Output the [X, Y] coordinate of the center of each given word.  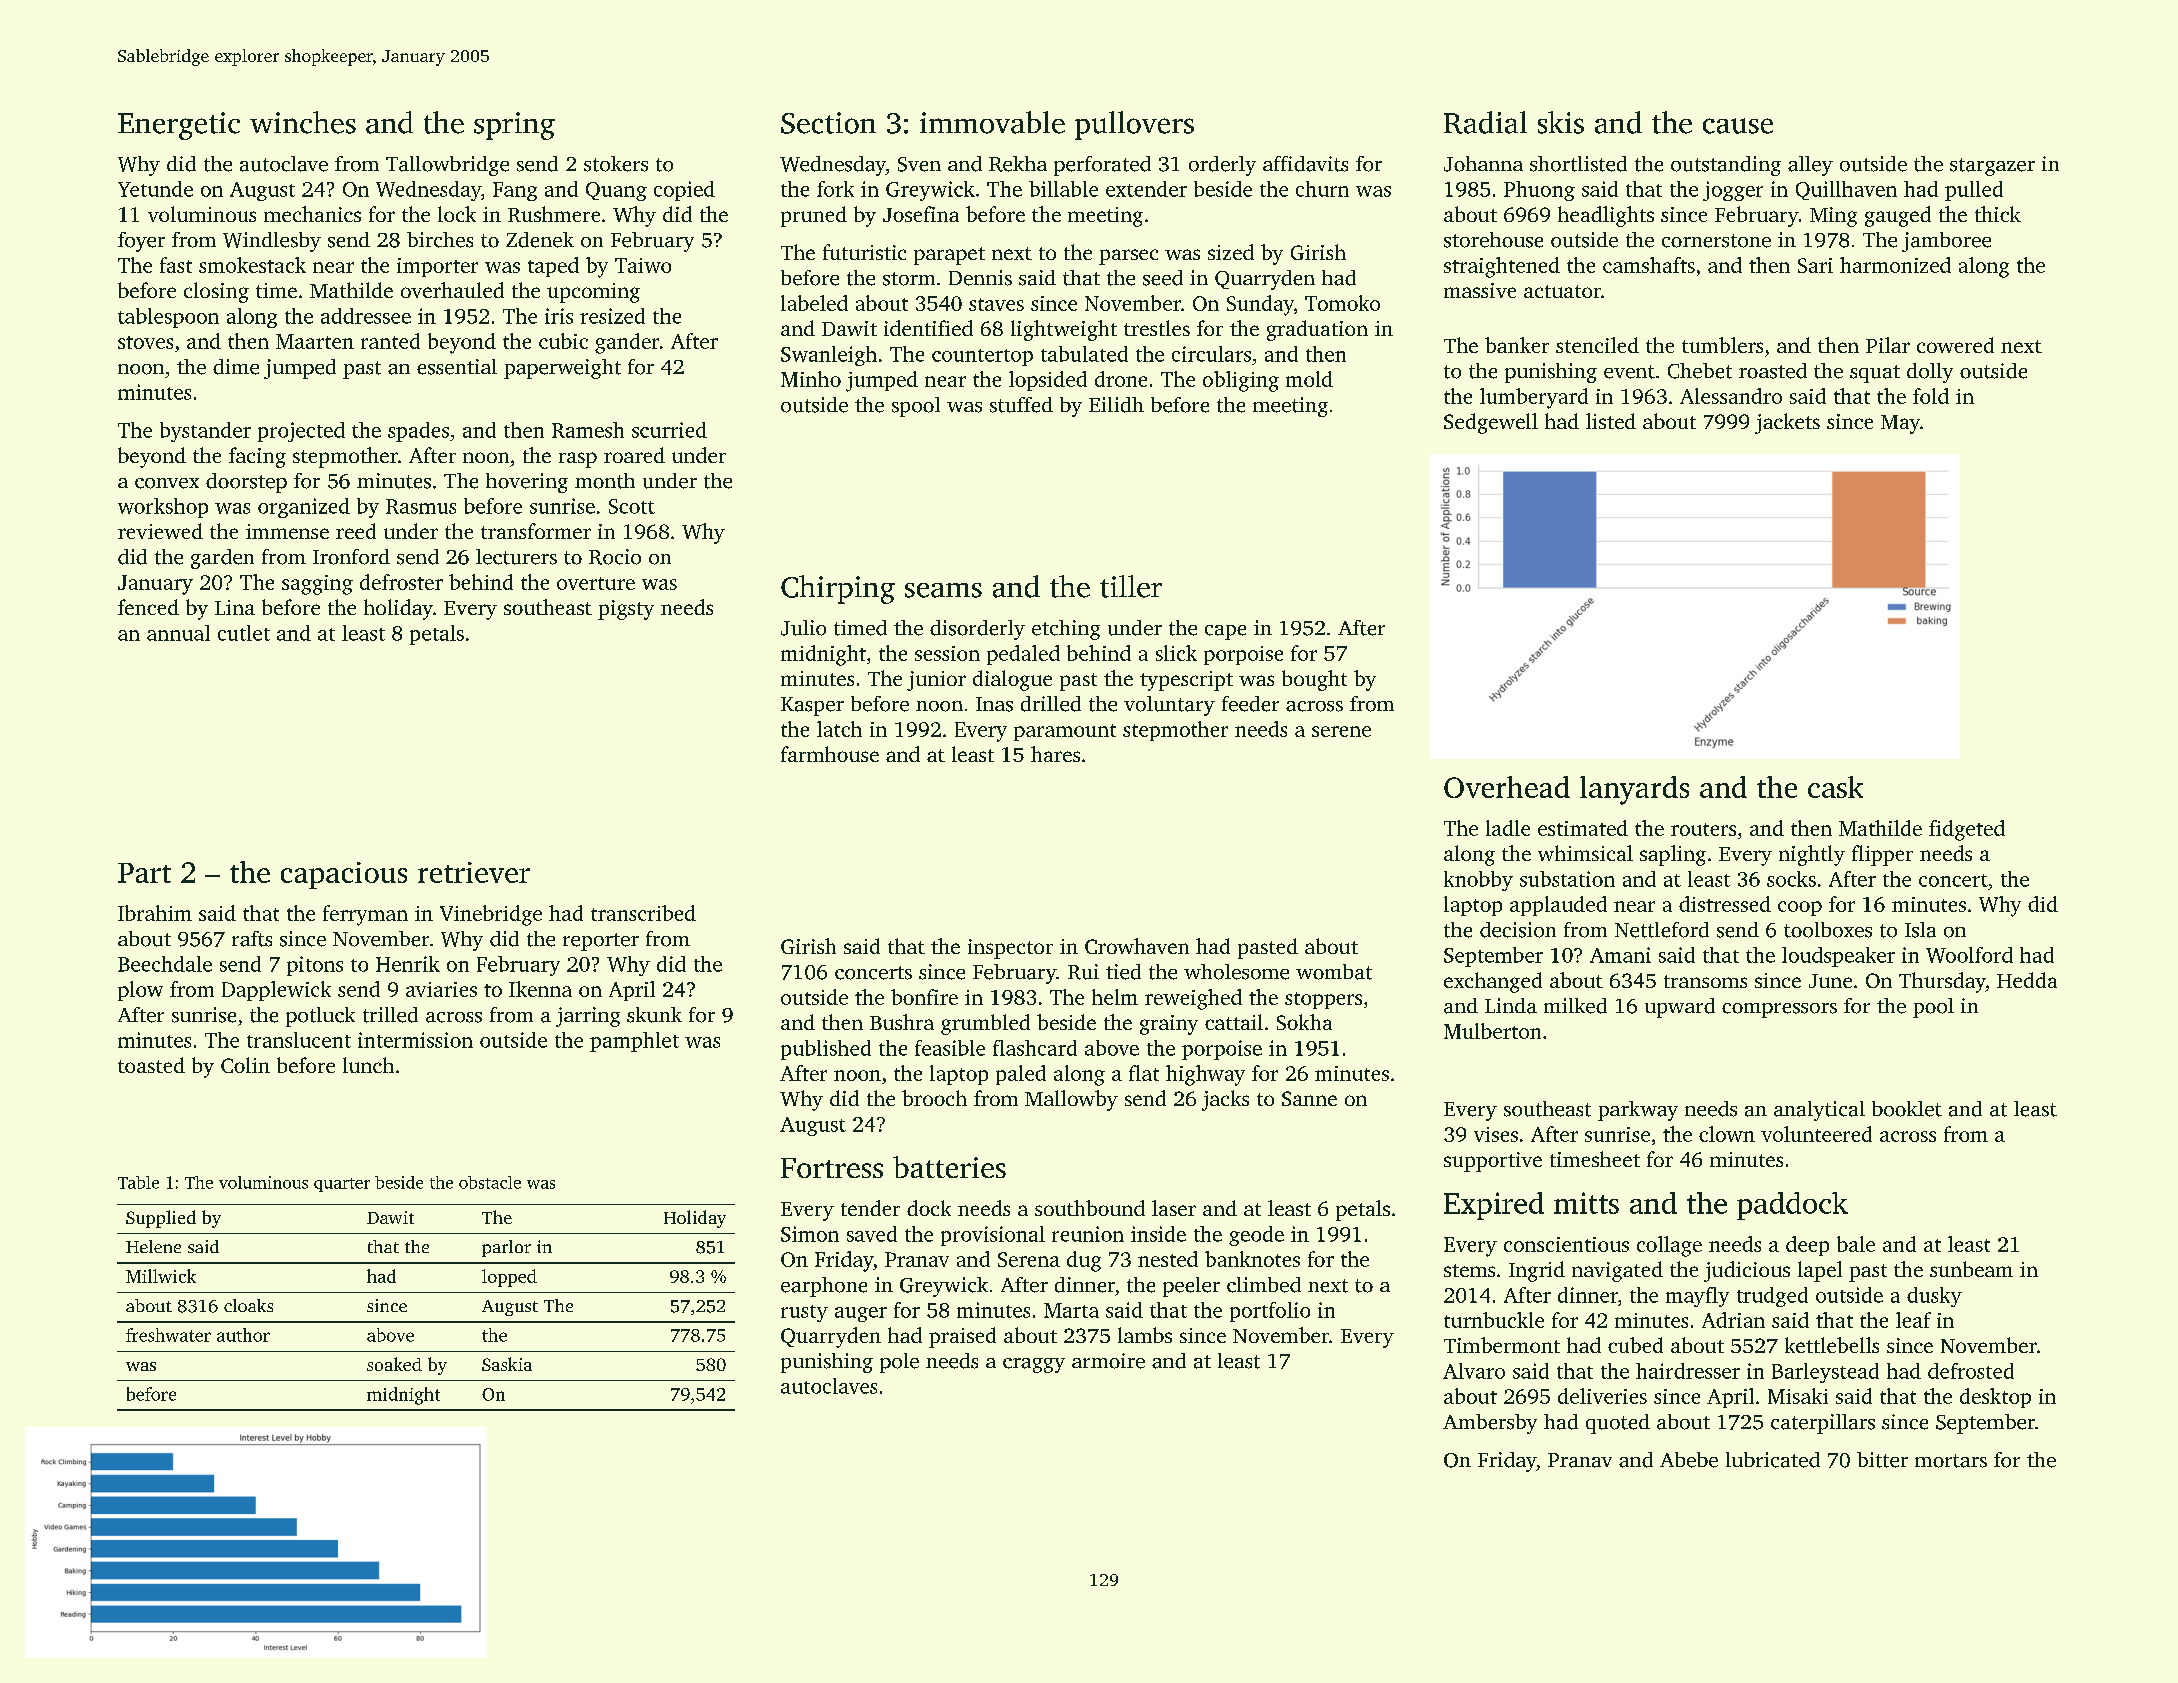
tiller [1131, 586]
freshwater [168, 1335]
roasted [1773, 371]
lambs [1145, 1335]
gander [627, 343]
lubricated [1773, 1460]
